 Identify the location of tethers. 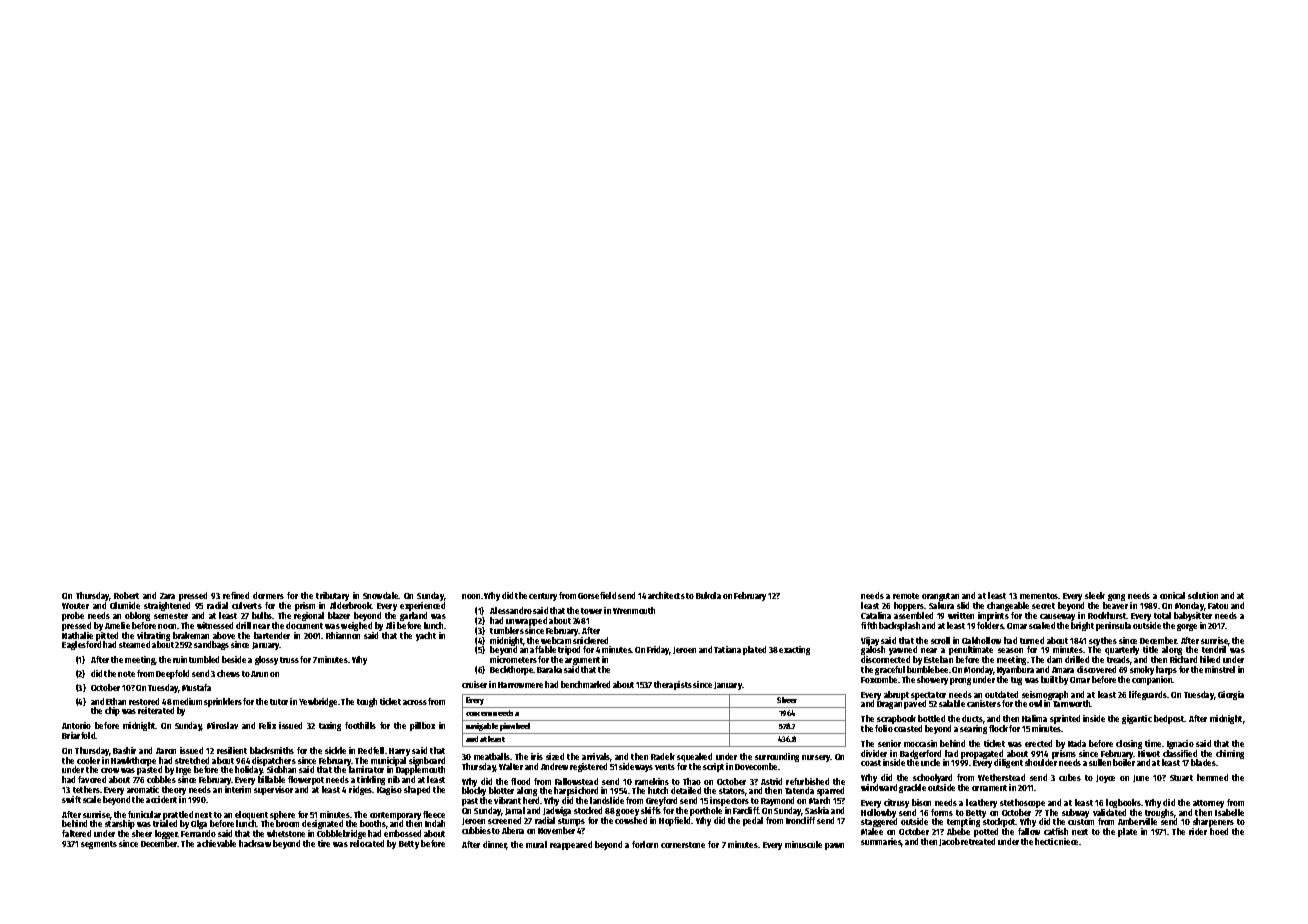
(86, 789).
